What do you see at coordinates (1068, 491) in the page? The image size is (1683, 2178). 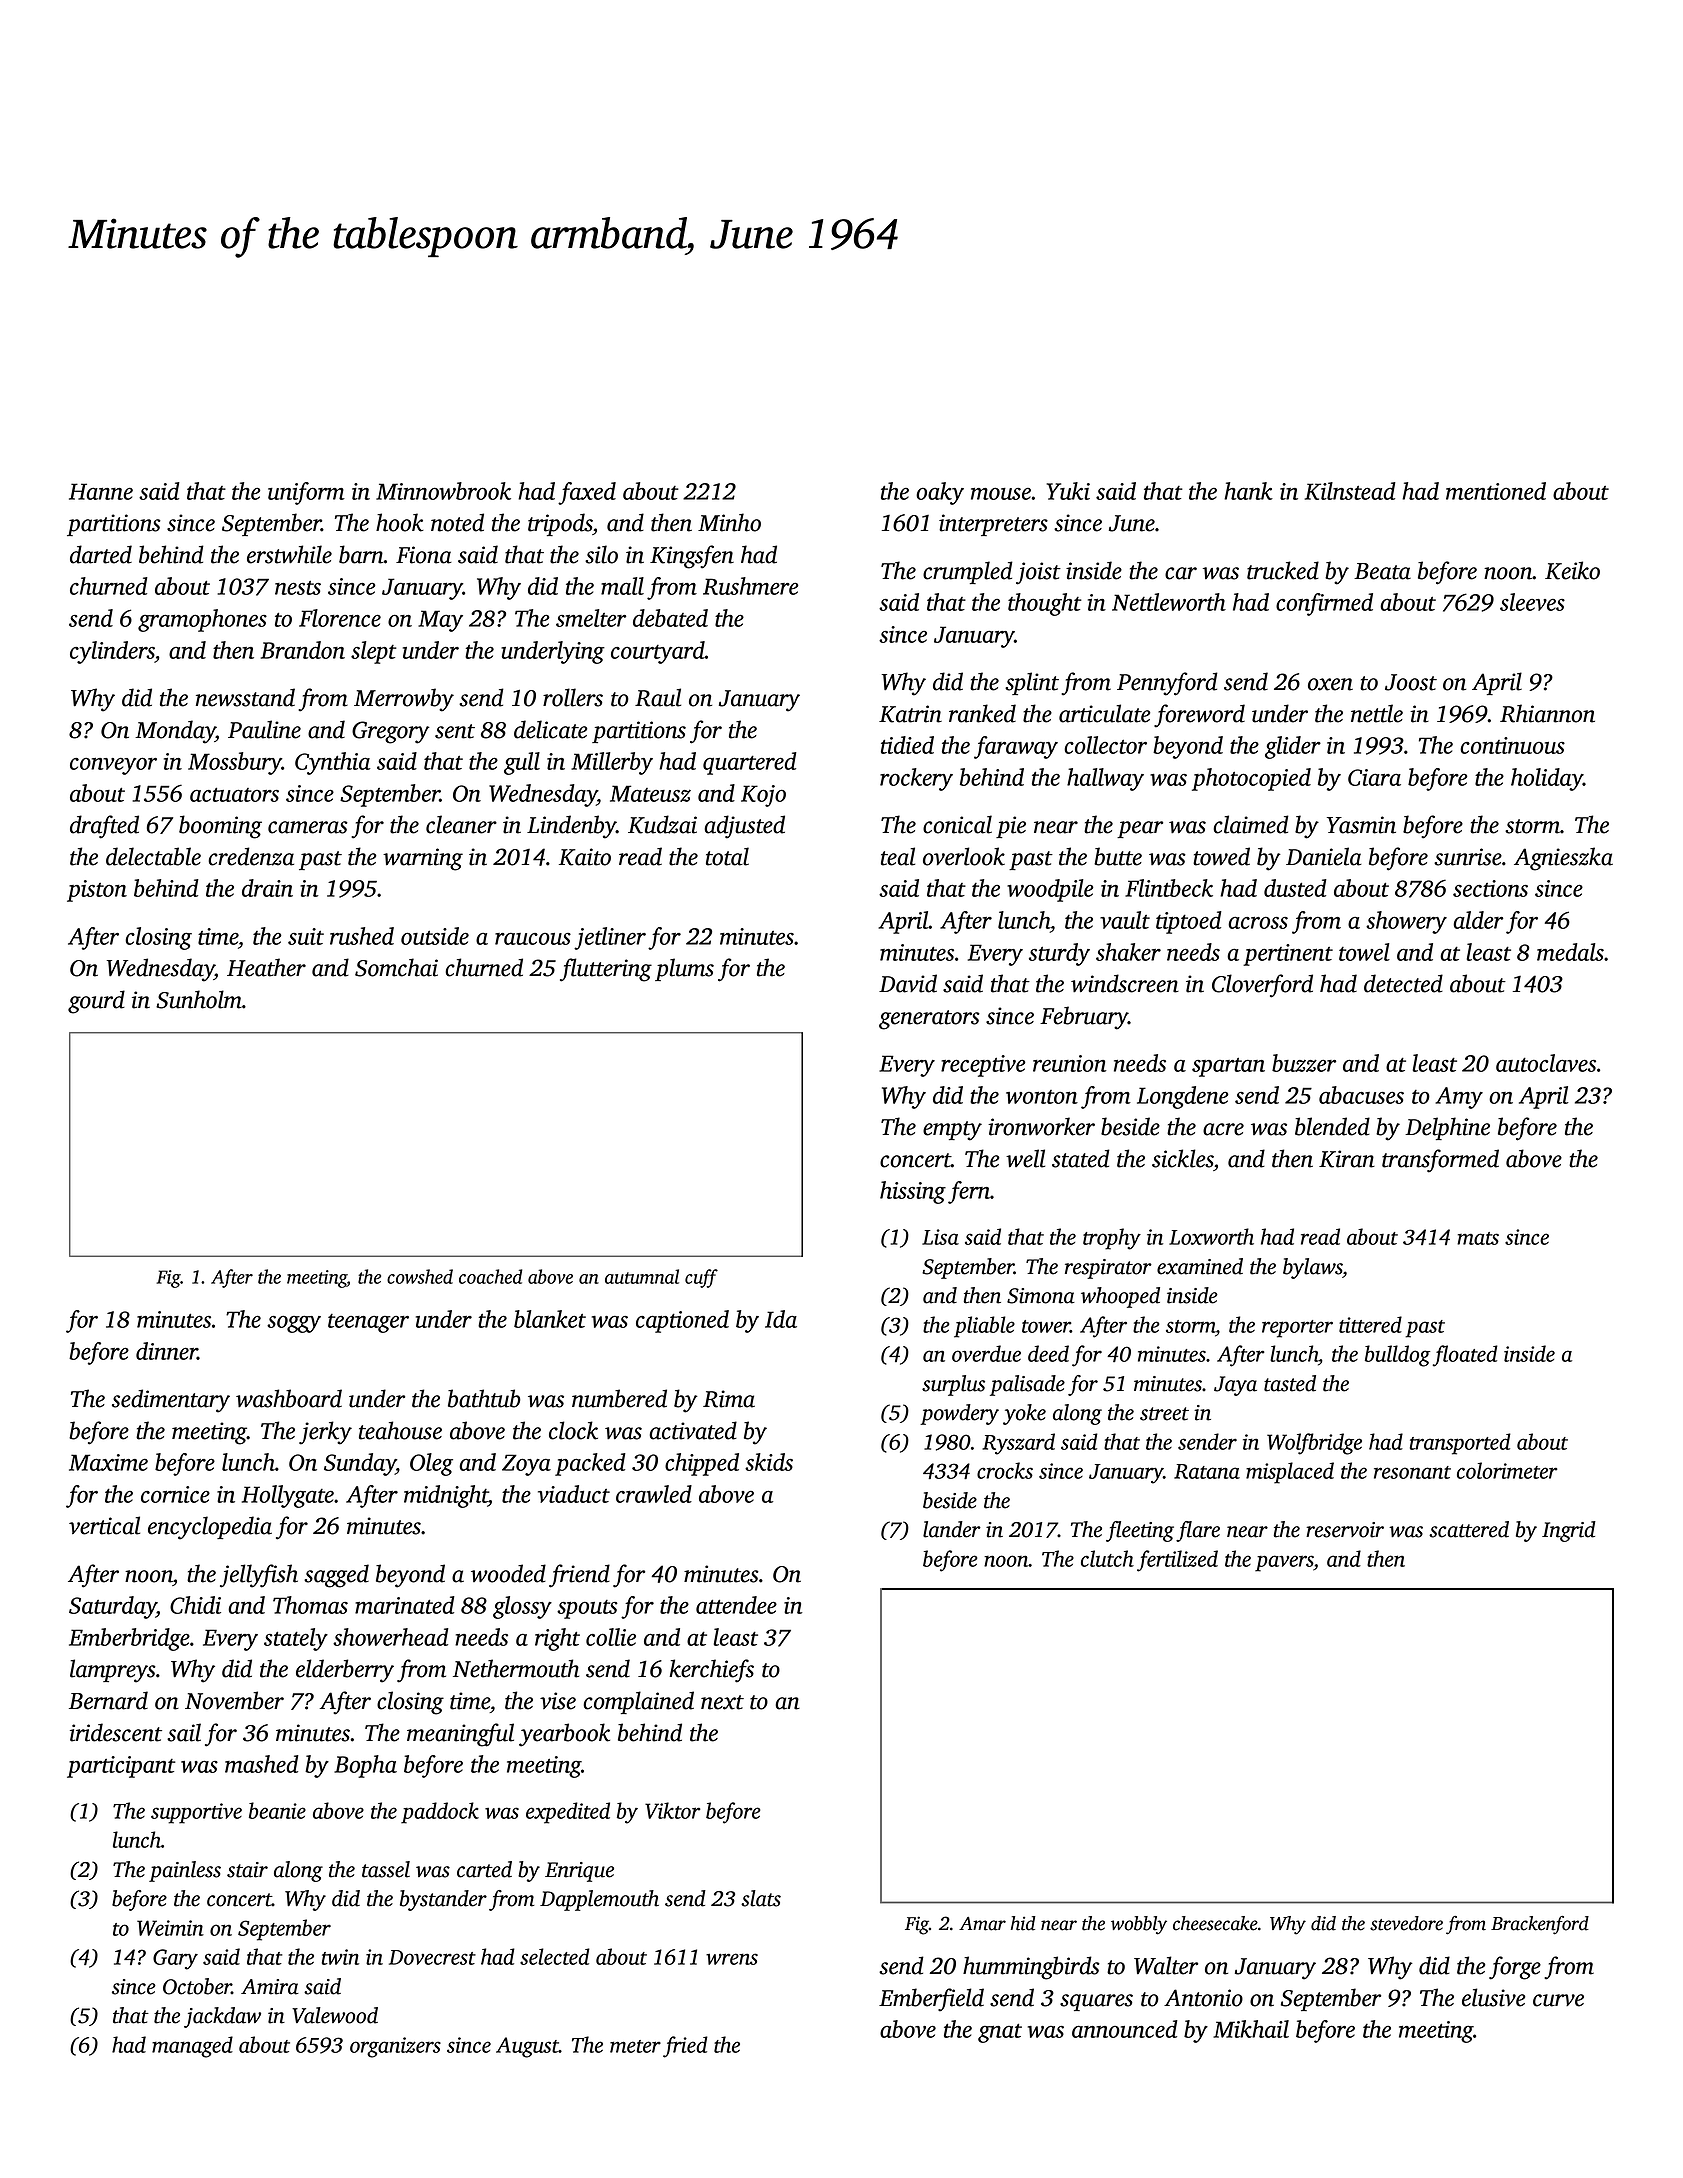 I see `Yuki` at bounding box center [1068, 491].
